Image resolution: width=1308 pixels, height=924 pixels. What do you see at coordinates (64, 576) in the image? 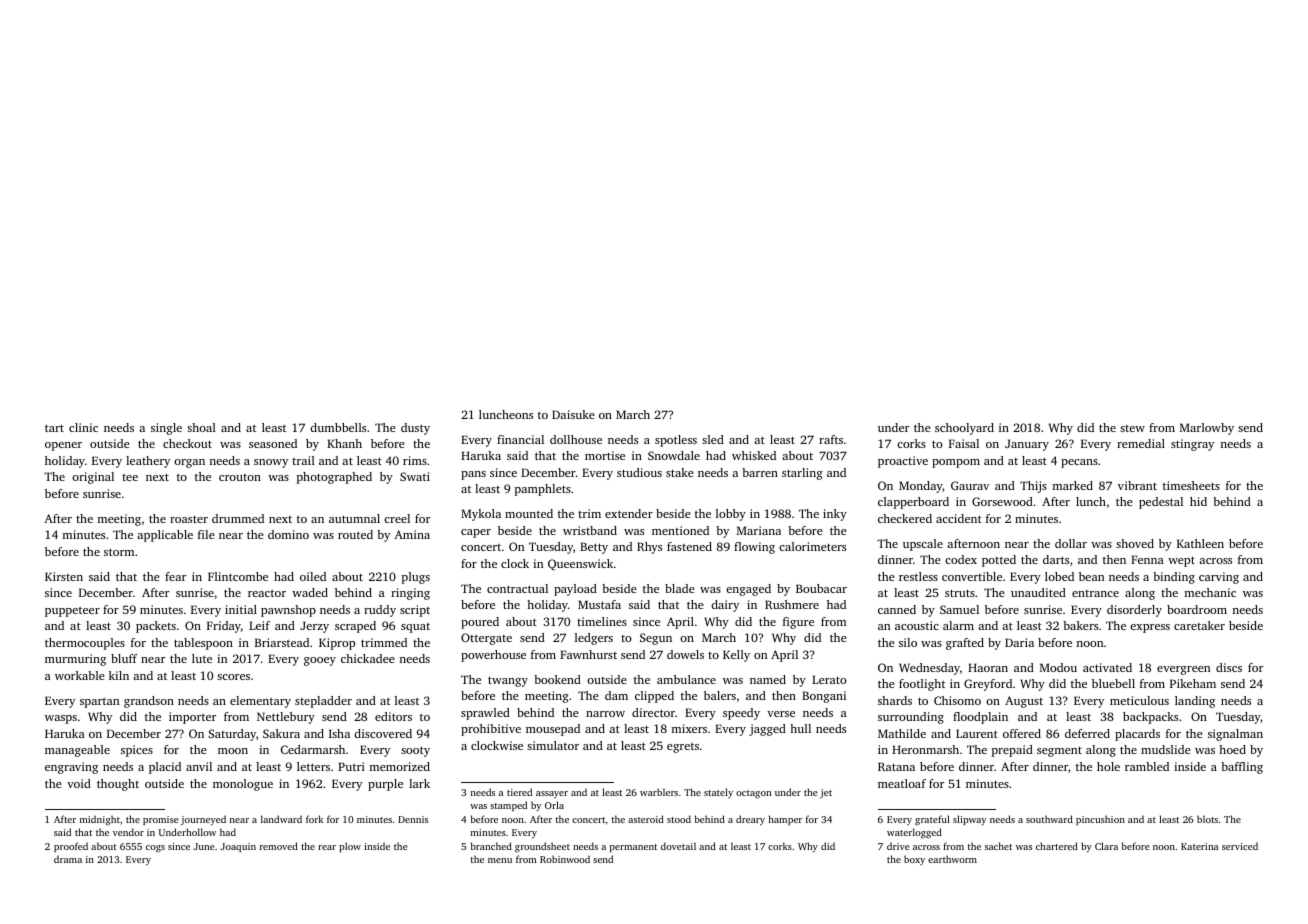
I see `Kirsten` at bounding box center [64, 576].
